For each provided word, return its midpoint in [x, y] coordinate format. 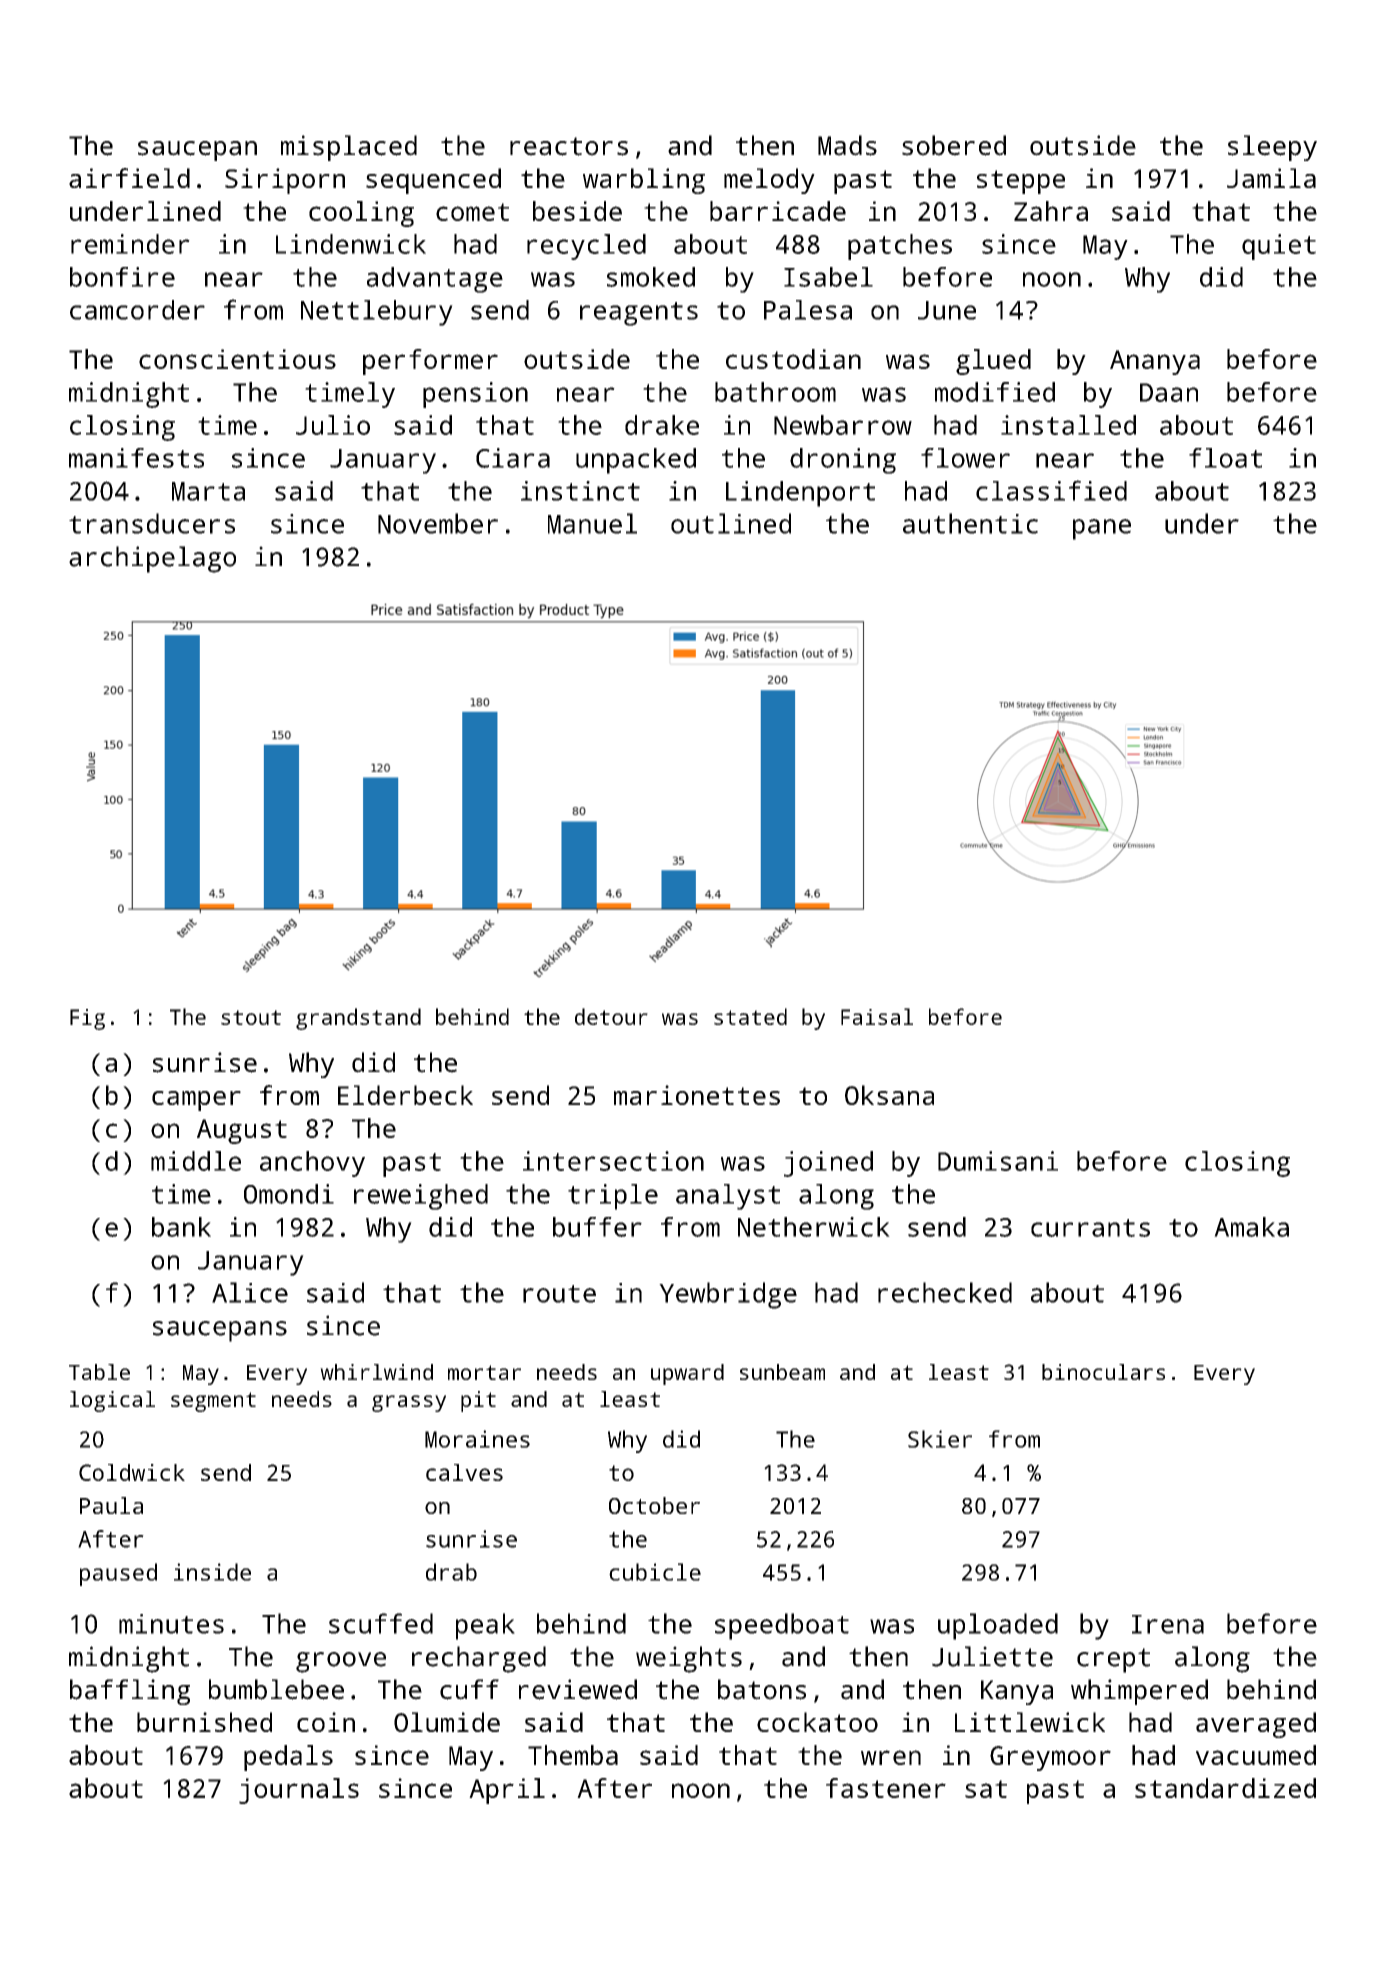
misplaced [349, 148]
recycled [586, 247]
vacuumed [1256, 1755]
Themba [573, 1755]
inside [212, 1572]
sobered [954, 145]
